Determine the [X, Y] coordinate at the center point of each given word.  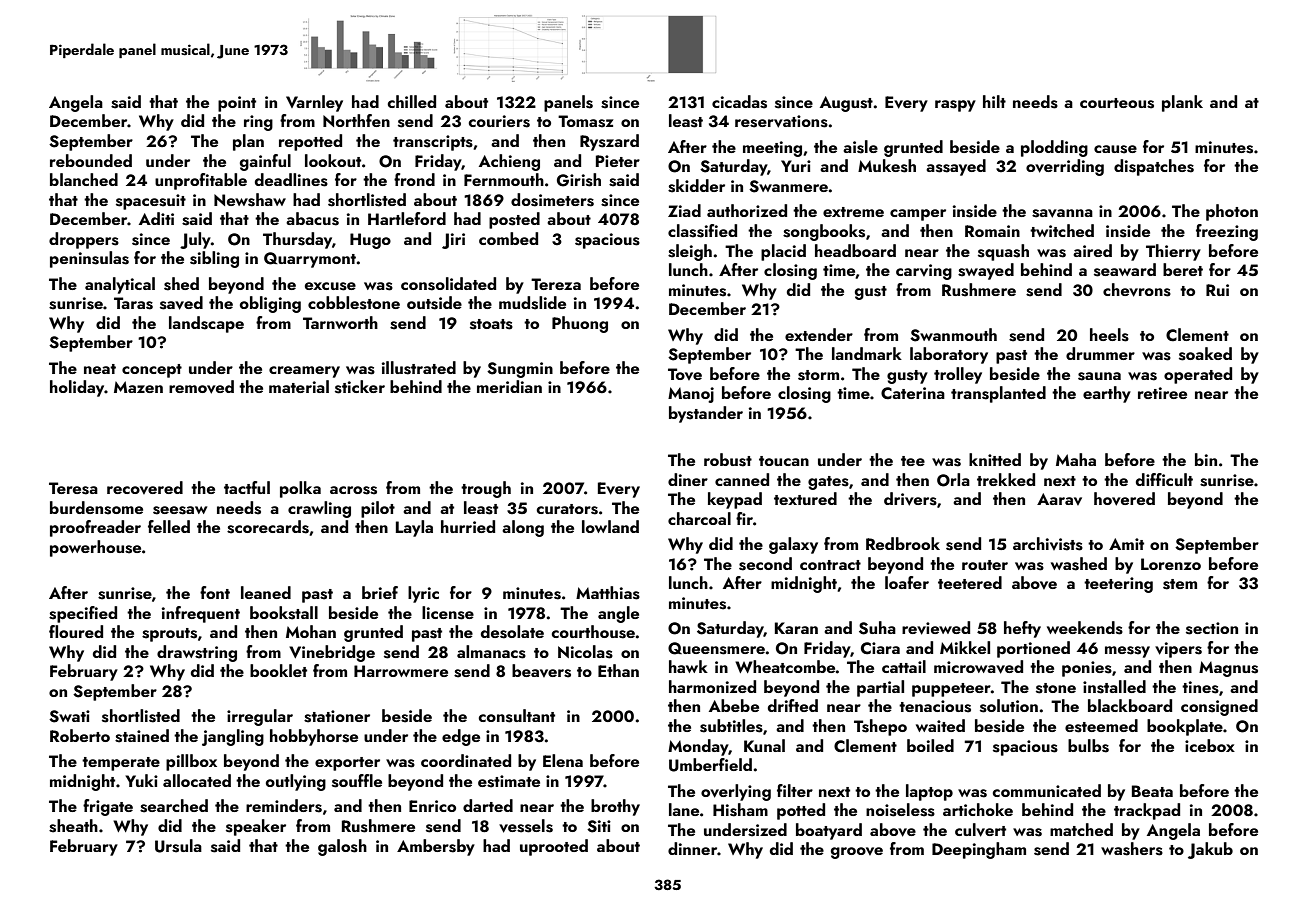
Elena [563, 760]
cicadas [739, 102]
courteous [1117, 103]
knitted [995, 459]
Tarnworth [340, 322]
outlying [296, 782]
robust [728, 460]
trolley [958, 375]
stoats [491, 324]
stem [1180, 584]
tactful [247, 487]
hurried [468, 526]
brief [380, 592]
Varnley [314, 103]
